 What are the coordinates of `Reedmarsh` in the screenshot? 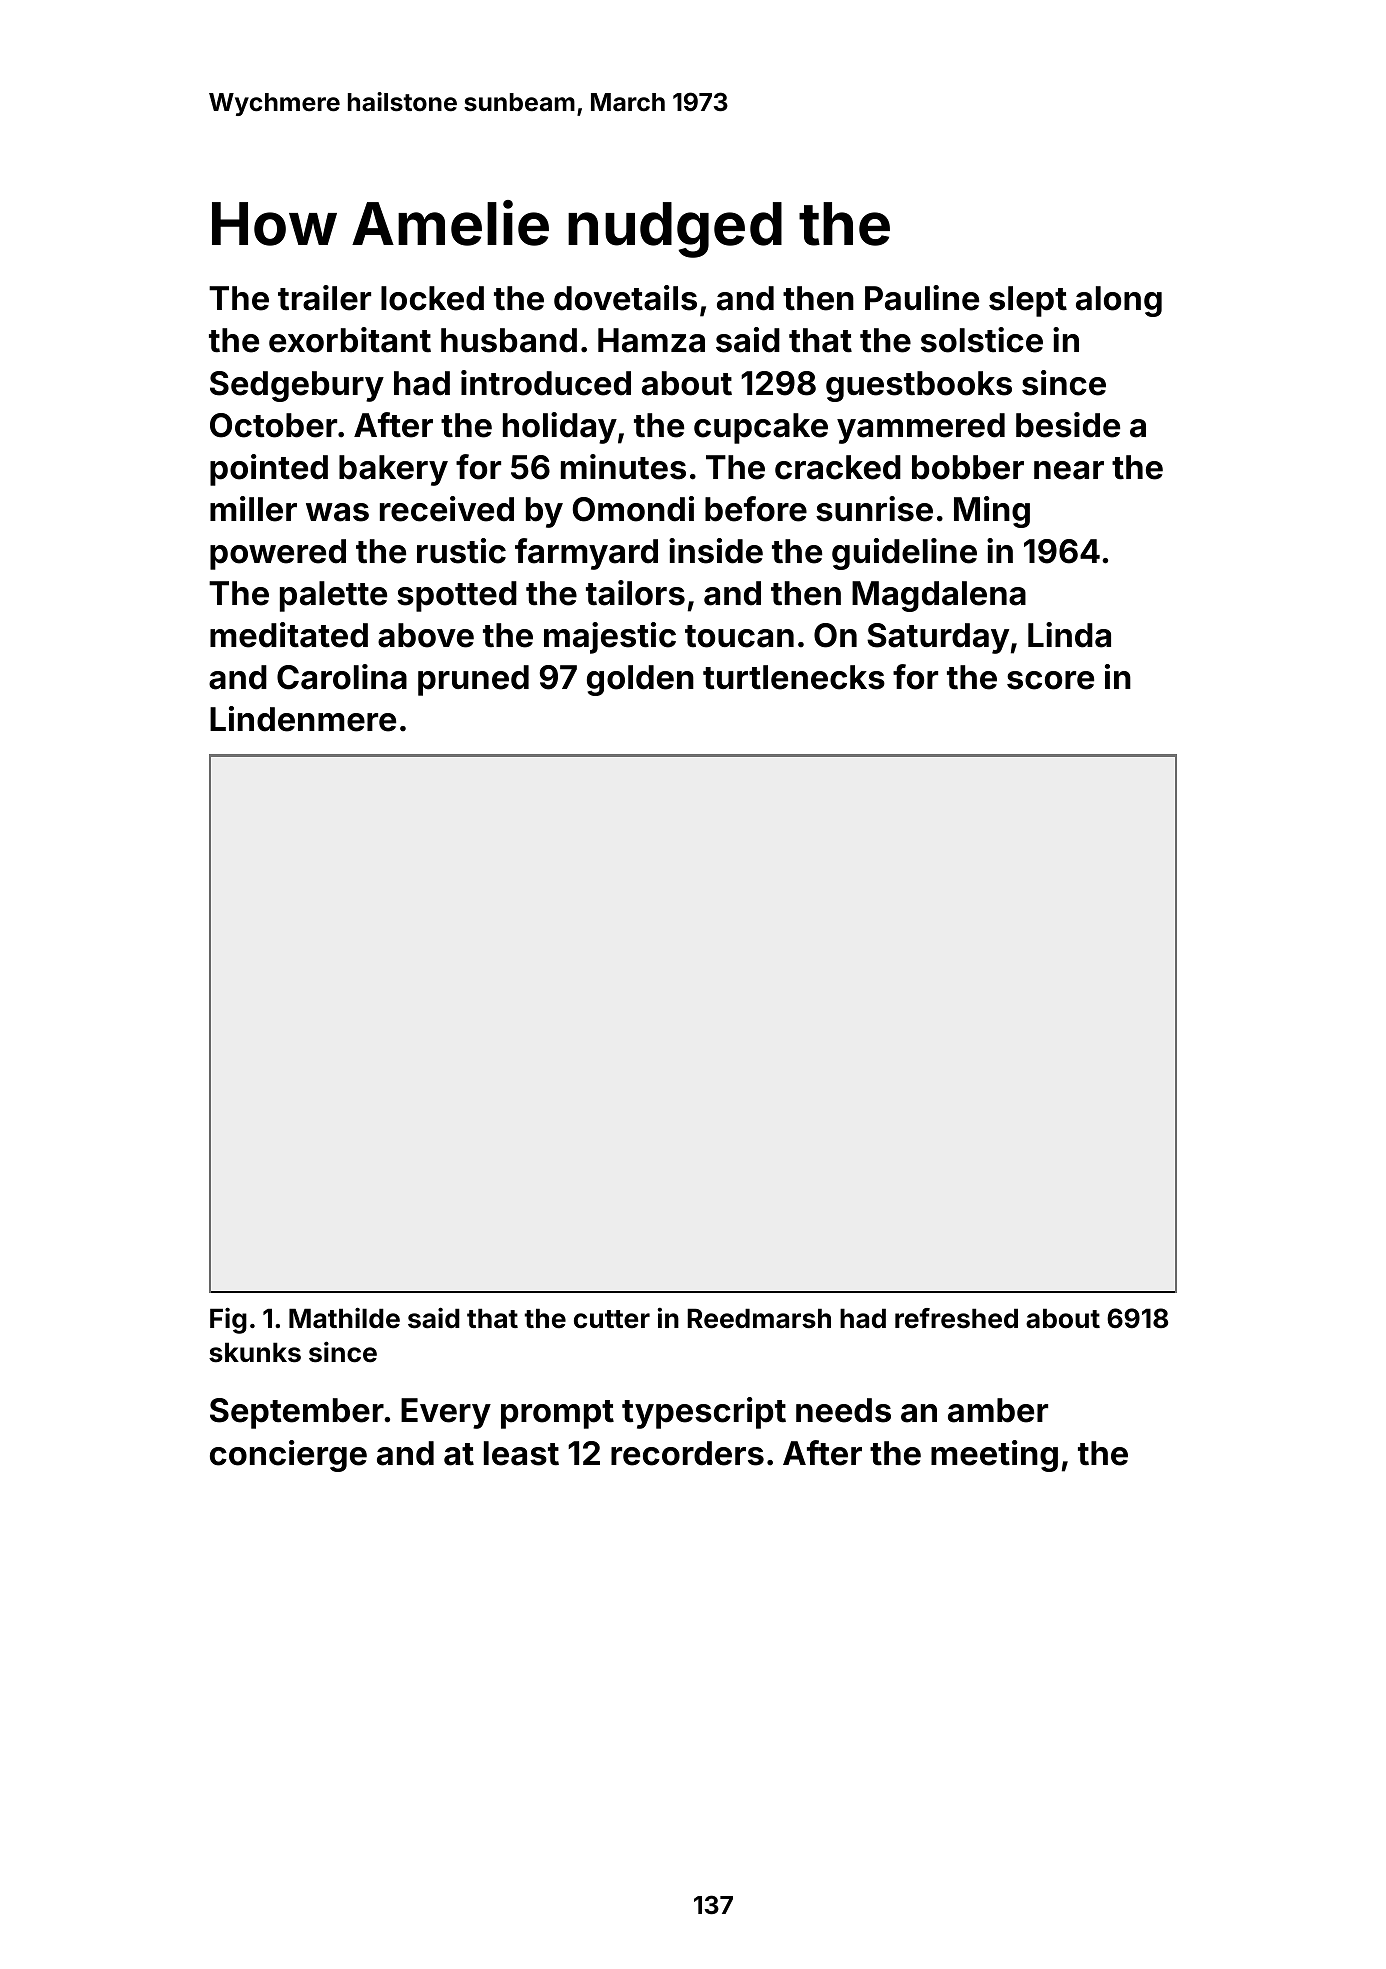 It's located at (759, 1318).
